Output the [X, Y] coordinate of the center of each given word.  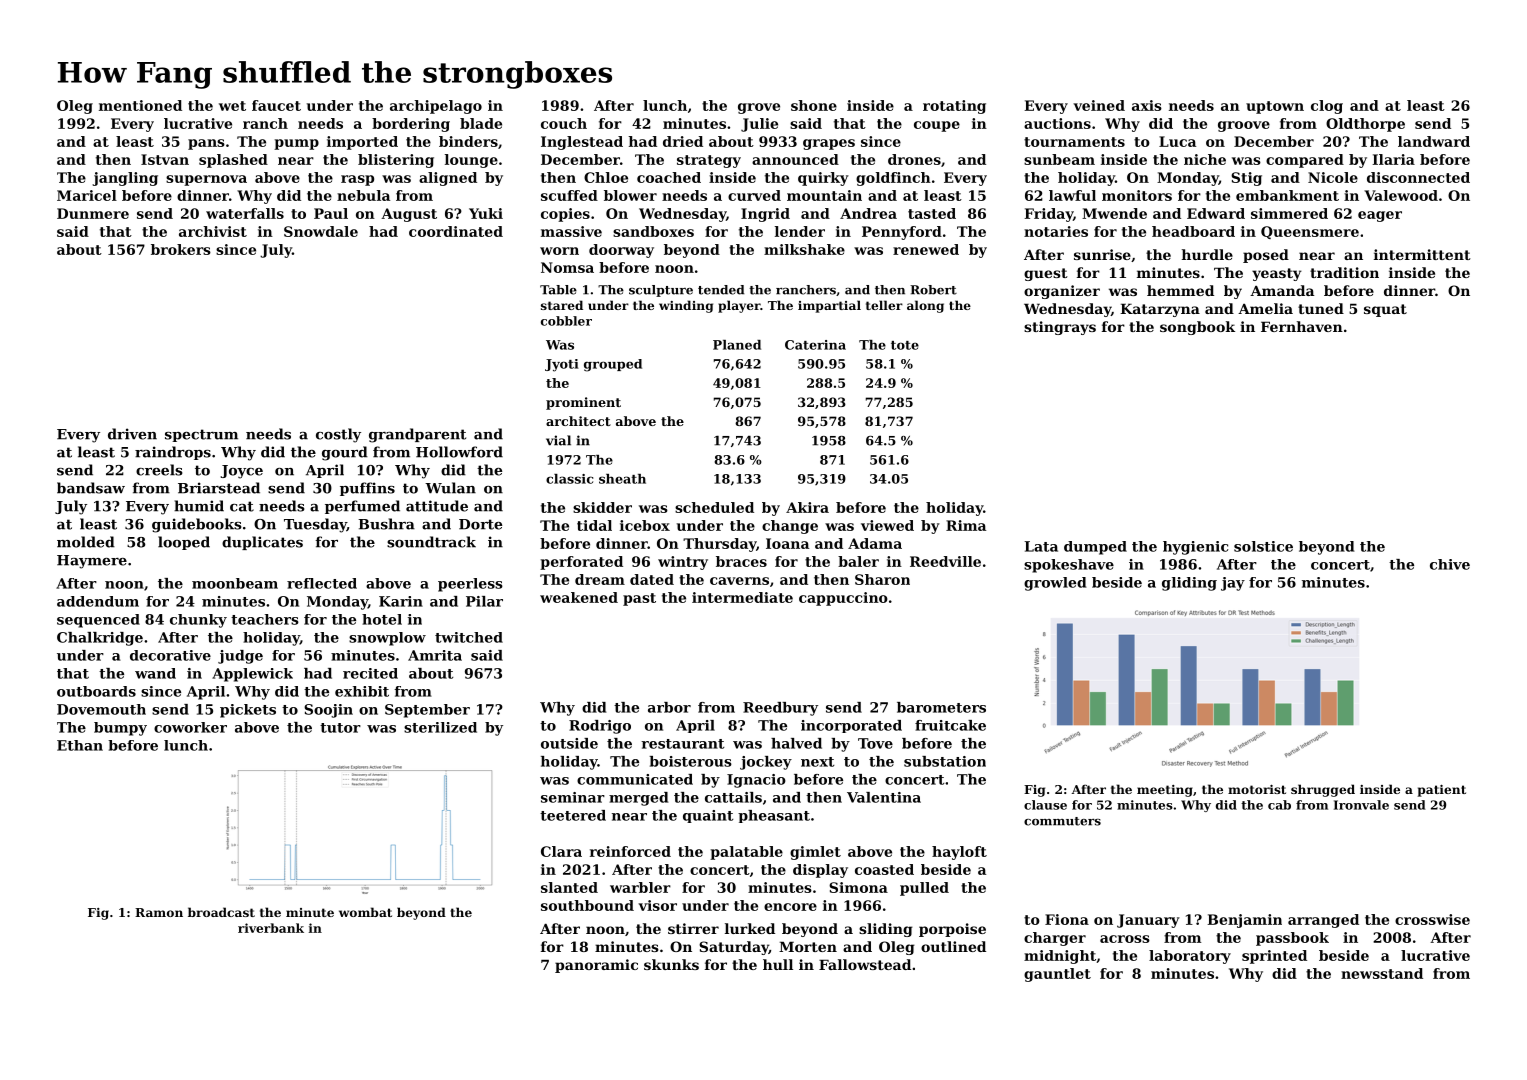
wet [232, 106]
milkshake [804, 249]
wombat [365, 912]
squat [1385, 310]
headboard [1193, 231]
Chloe [606, 177]
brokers [181, 249]
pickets [248, 711]
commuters [1062, 821]
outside [569, 743]
